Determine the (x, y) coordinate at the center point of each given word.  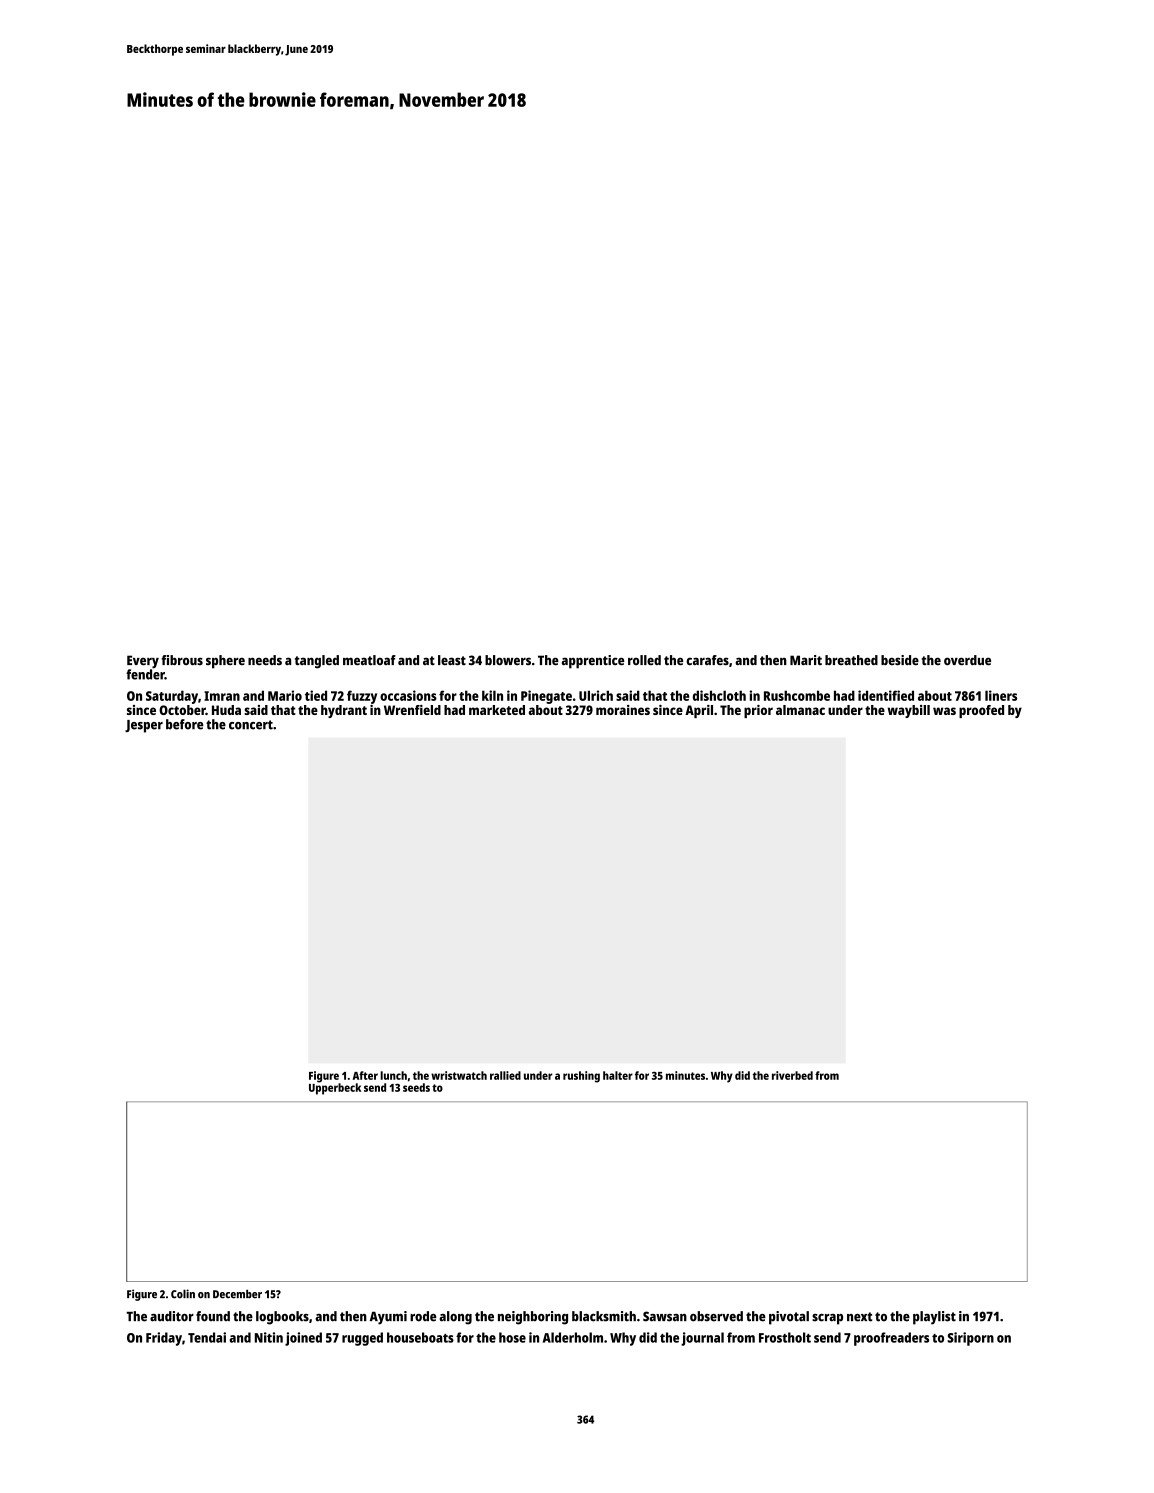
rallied (505, 1075)
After (365, 1075)
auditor (172, 1316)
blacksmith (604, 1316)
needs (265, 660)
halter (618, 1075)
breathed (851, 660)
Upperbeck (335, 1089)
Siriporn (970, 1339)
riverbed (792, 1075)
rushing (581, 1077)
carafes (707, 660)
